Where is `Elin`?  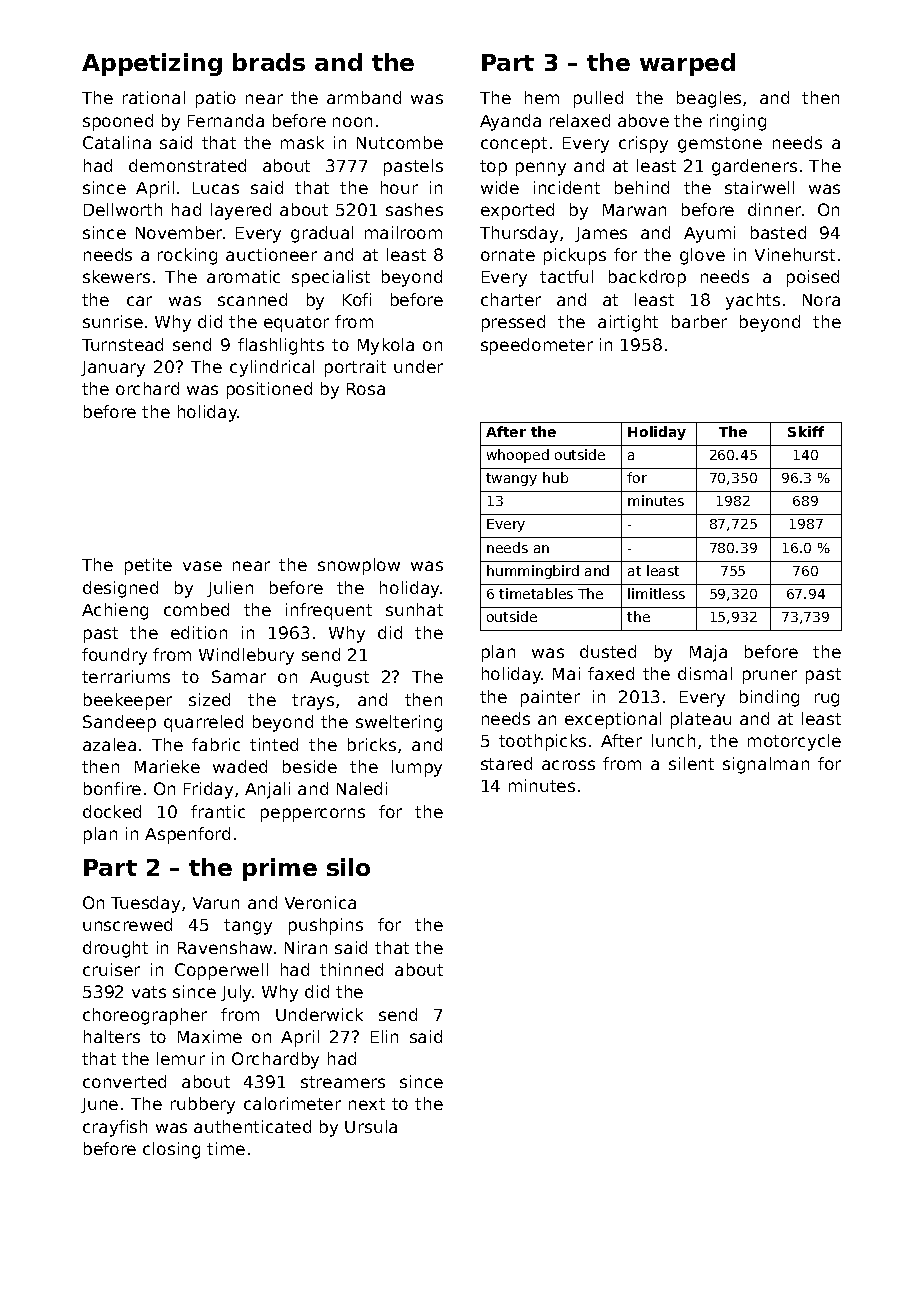 Elin is located at coordinates (384, 1036).
